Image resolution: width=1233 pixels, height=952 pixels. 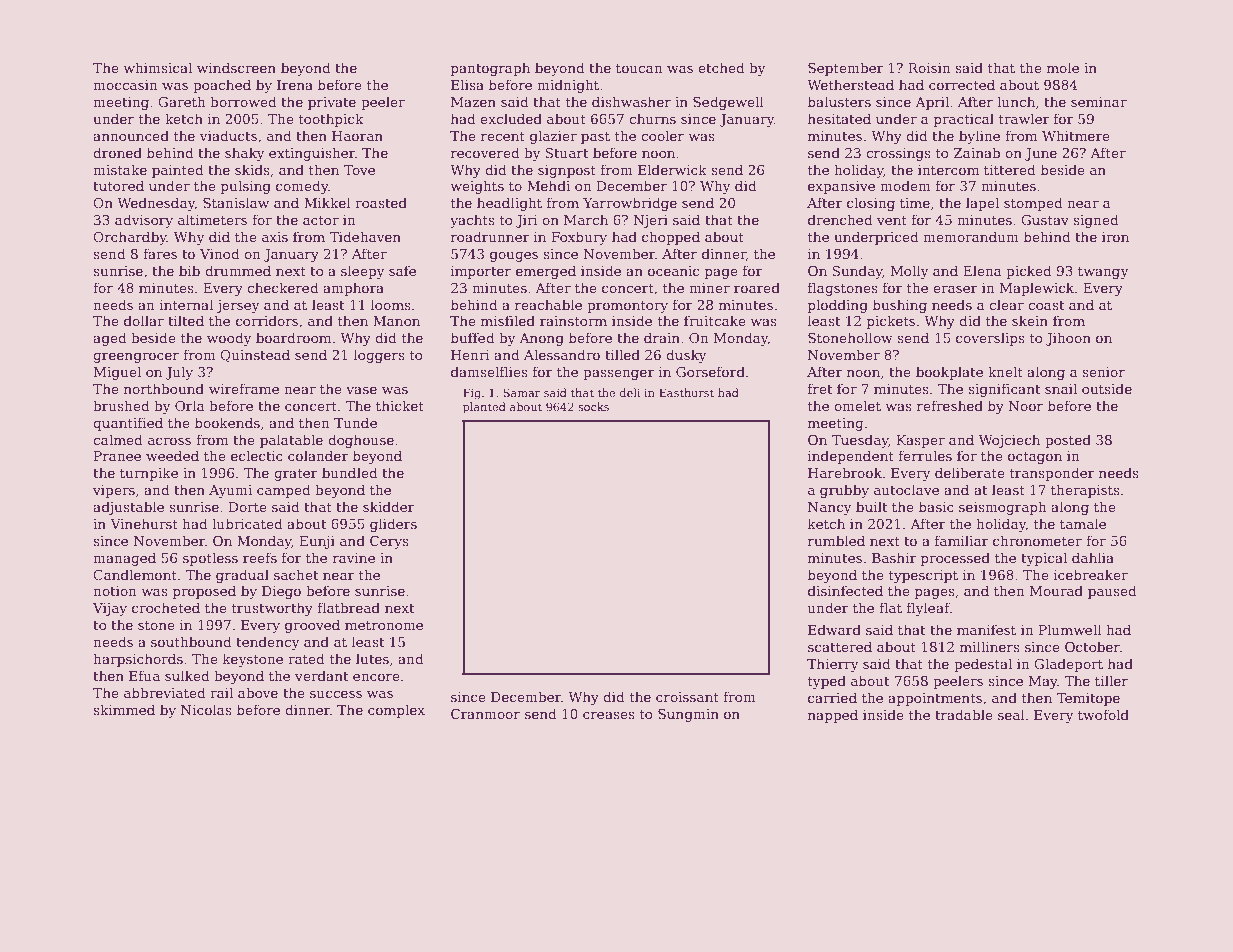 What do you see at coordinates (1096, 221) in the screenshot?
I see `signed` at bounding box center [1096, 221].
